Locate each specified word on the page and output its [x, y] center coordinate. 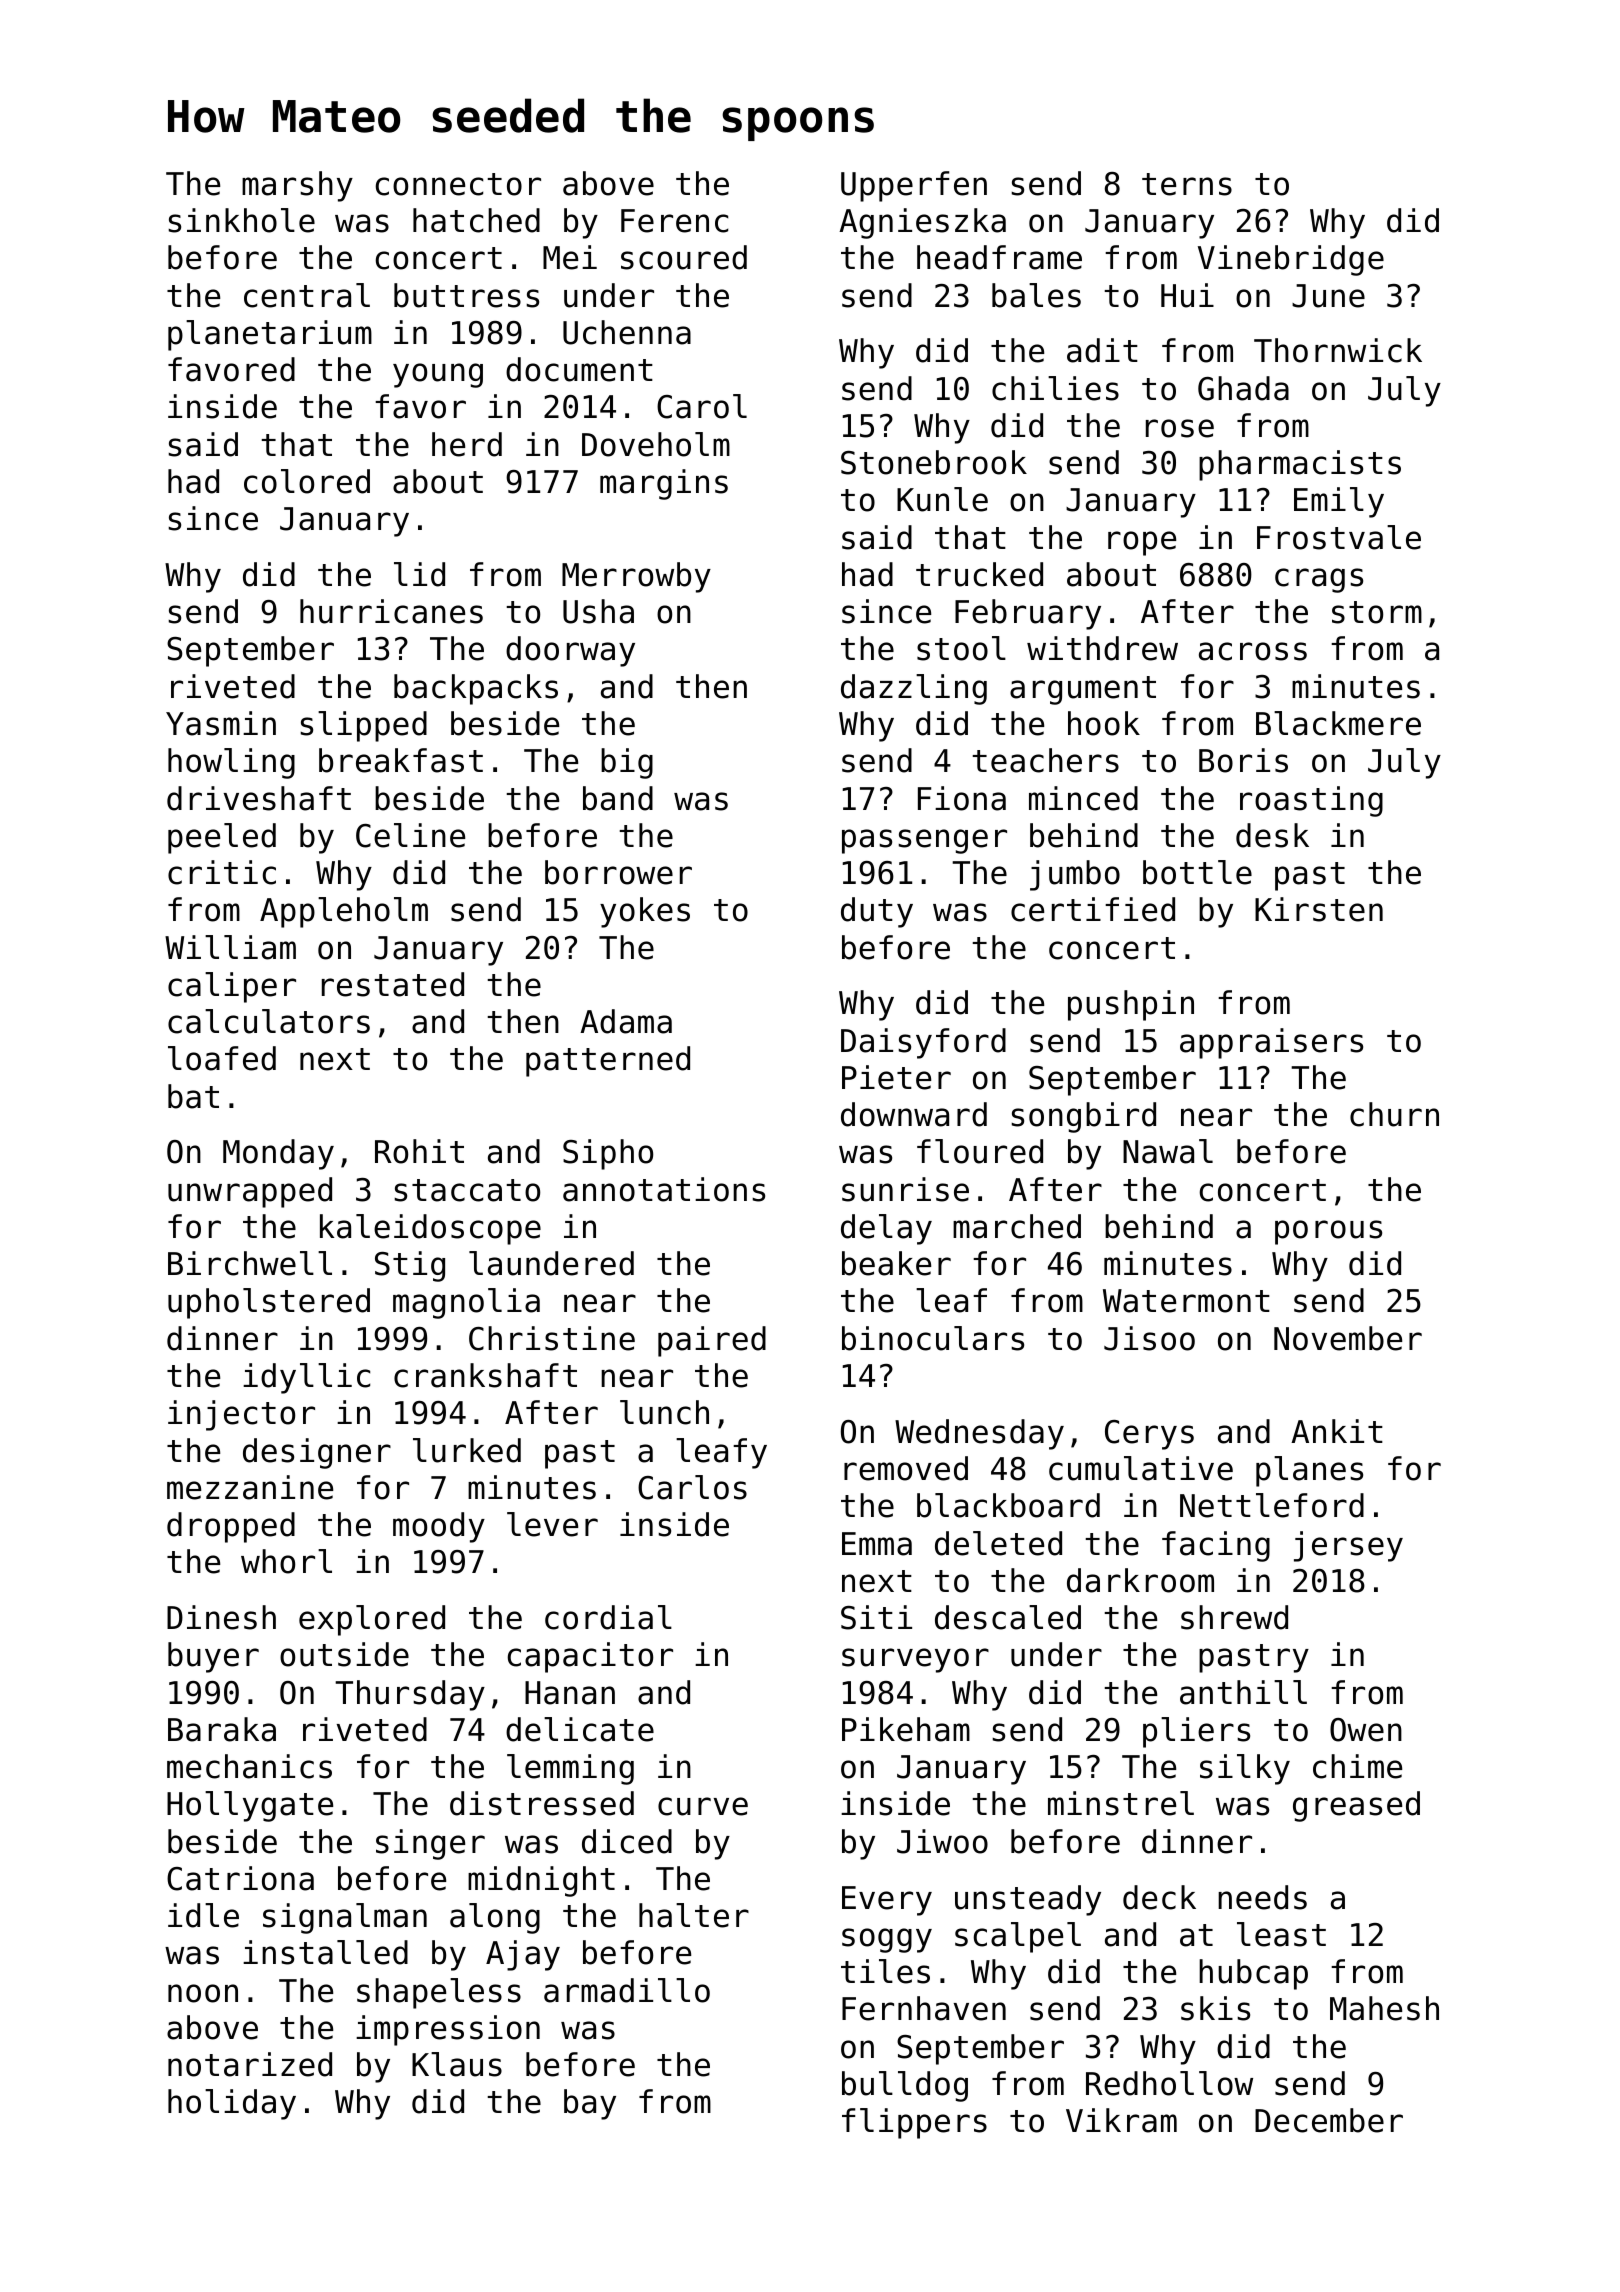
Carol [702, 406]
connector [458, 184]
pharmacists [1300, 465]
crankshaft [485, 1375]
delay [886, 1229]
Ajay [523, 1955]
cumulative [1141, 1468]
